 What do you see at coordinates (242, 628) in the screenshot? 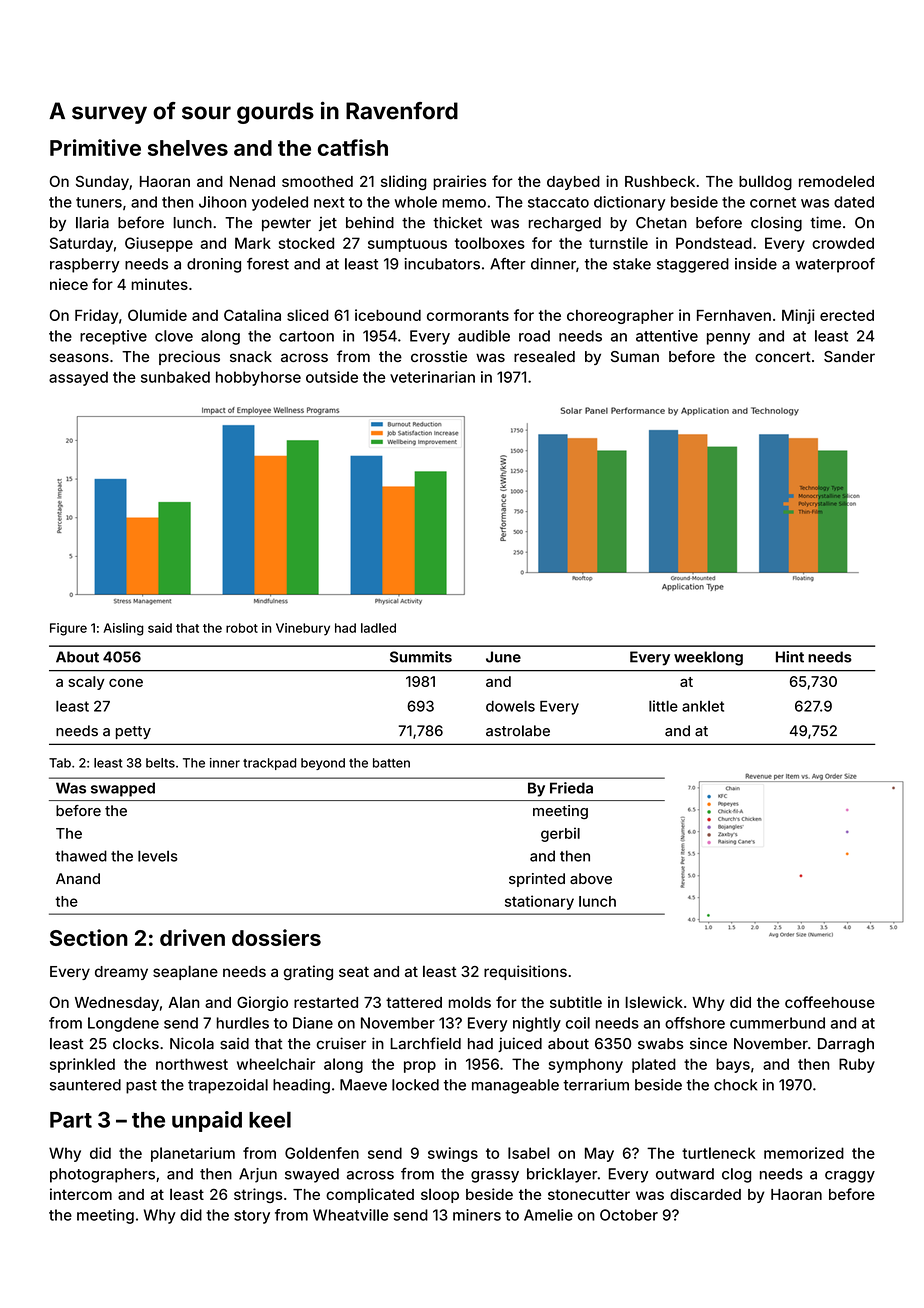
I see `robot` at bounding box center [242, 628].
